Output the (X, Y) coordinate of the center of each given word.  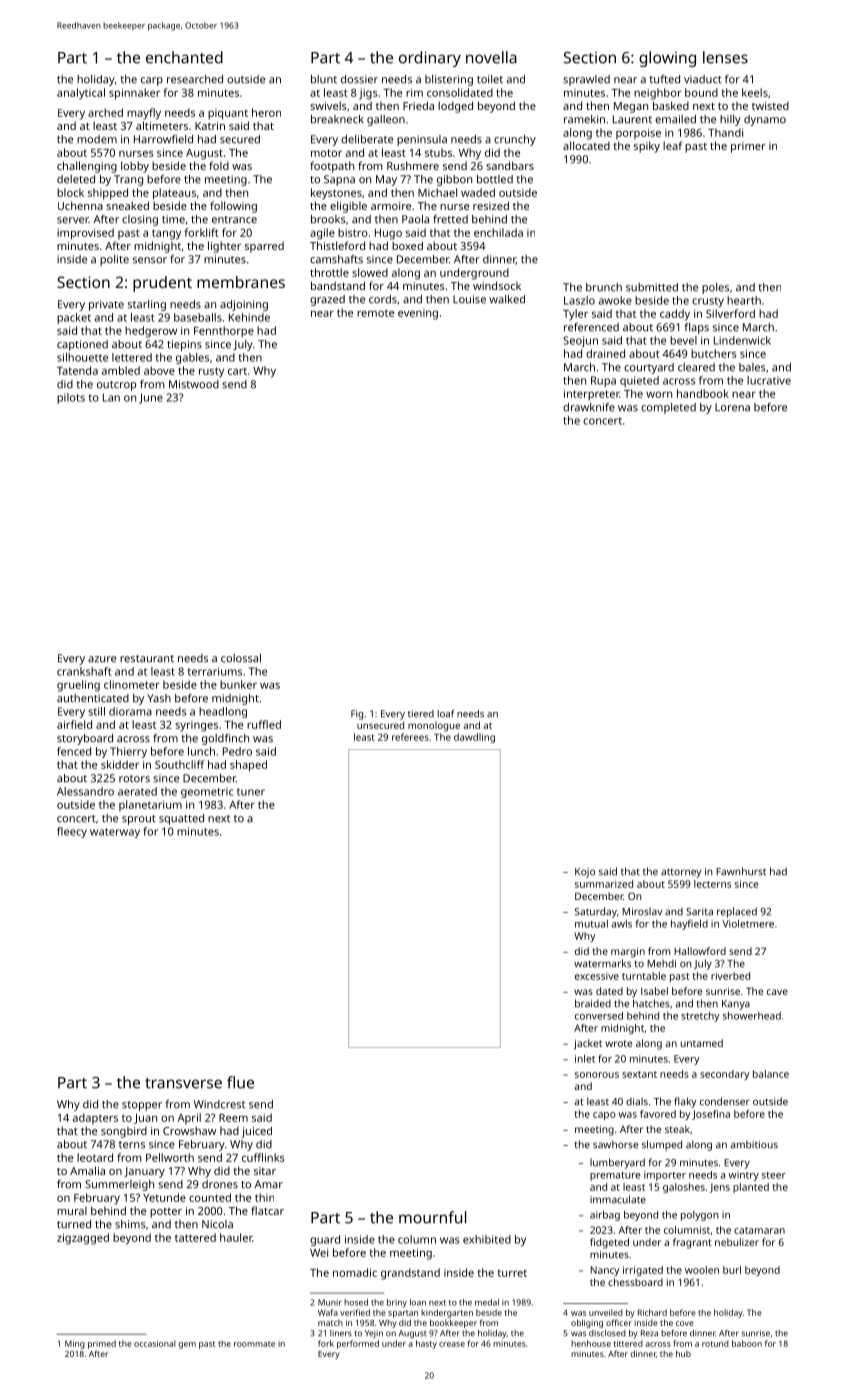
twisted (770, 105)
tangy (166, 234)
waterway (115, 833)
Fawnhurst (741, 871)
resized (491, 205)
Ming (75, 1344)
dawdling (474, 738)
